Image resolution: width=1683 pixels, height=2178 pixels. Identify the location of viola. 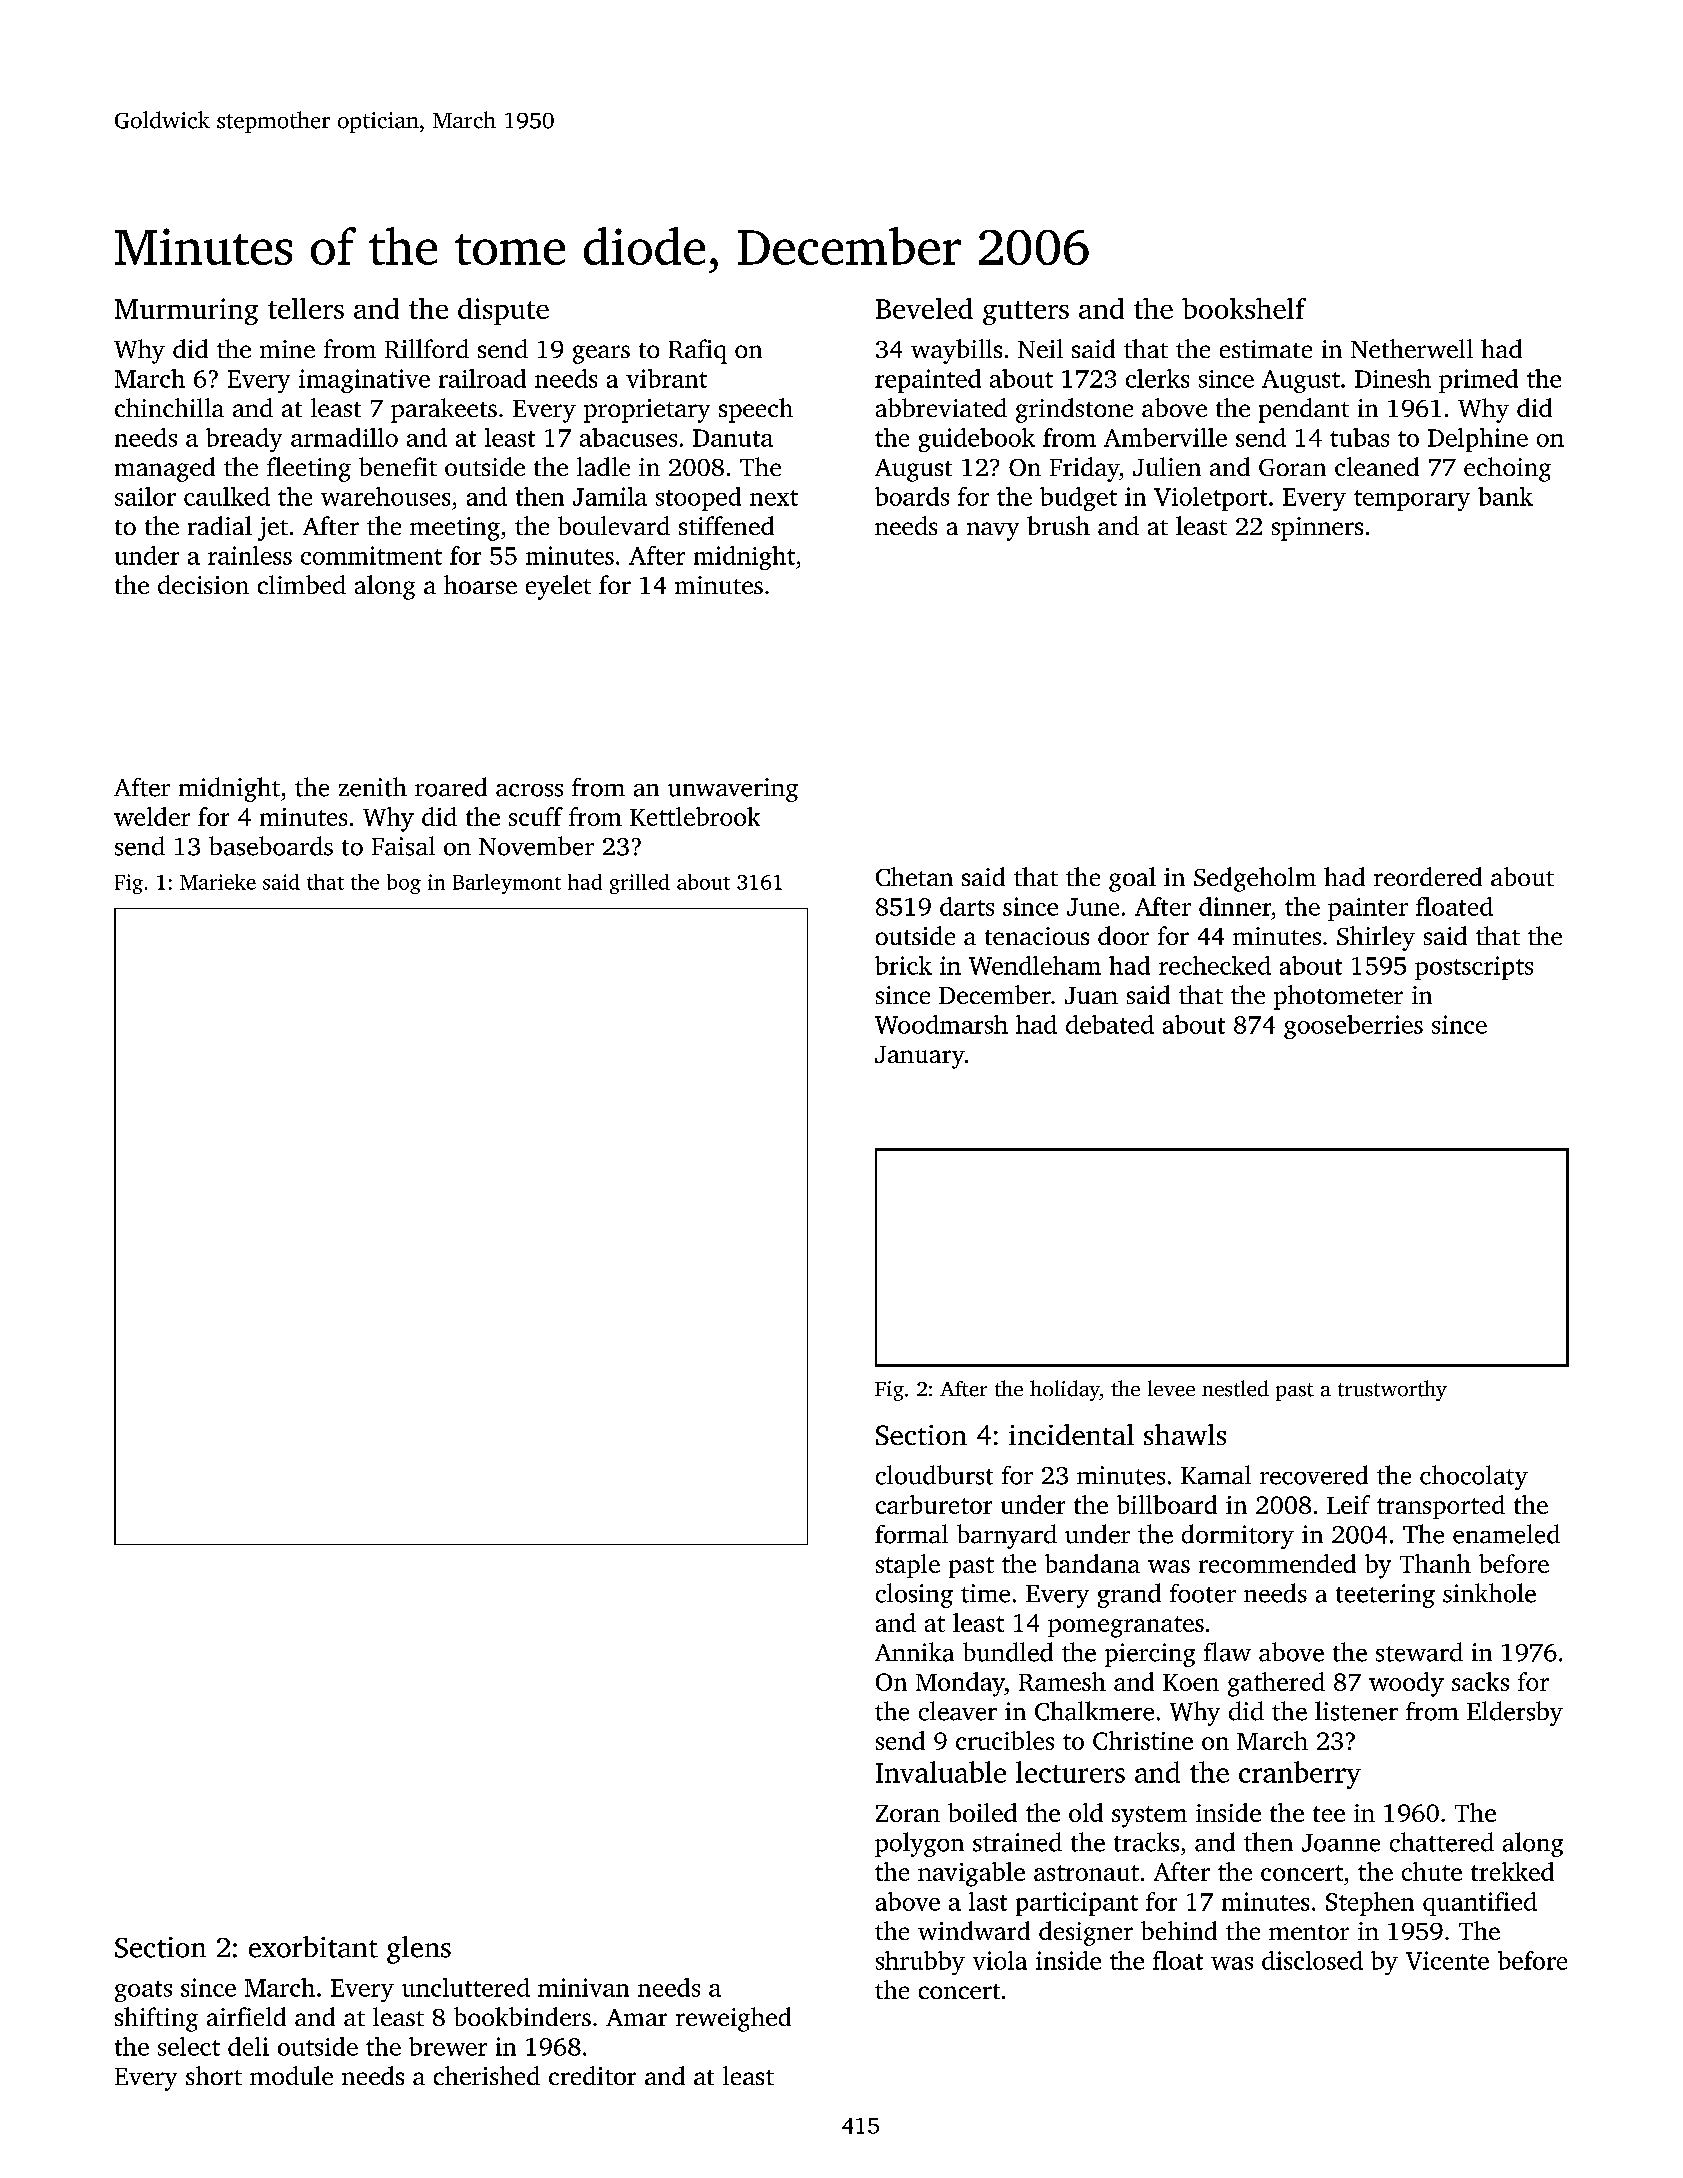
(1000, 1960).
